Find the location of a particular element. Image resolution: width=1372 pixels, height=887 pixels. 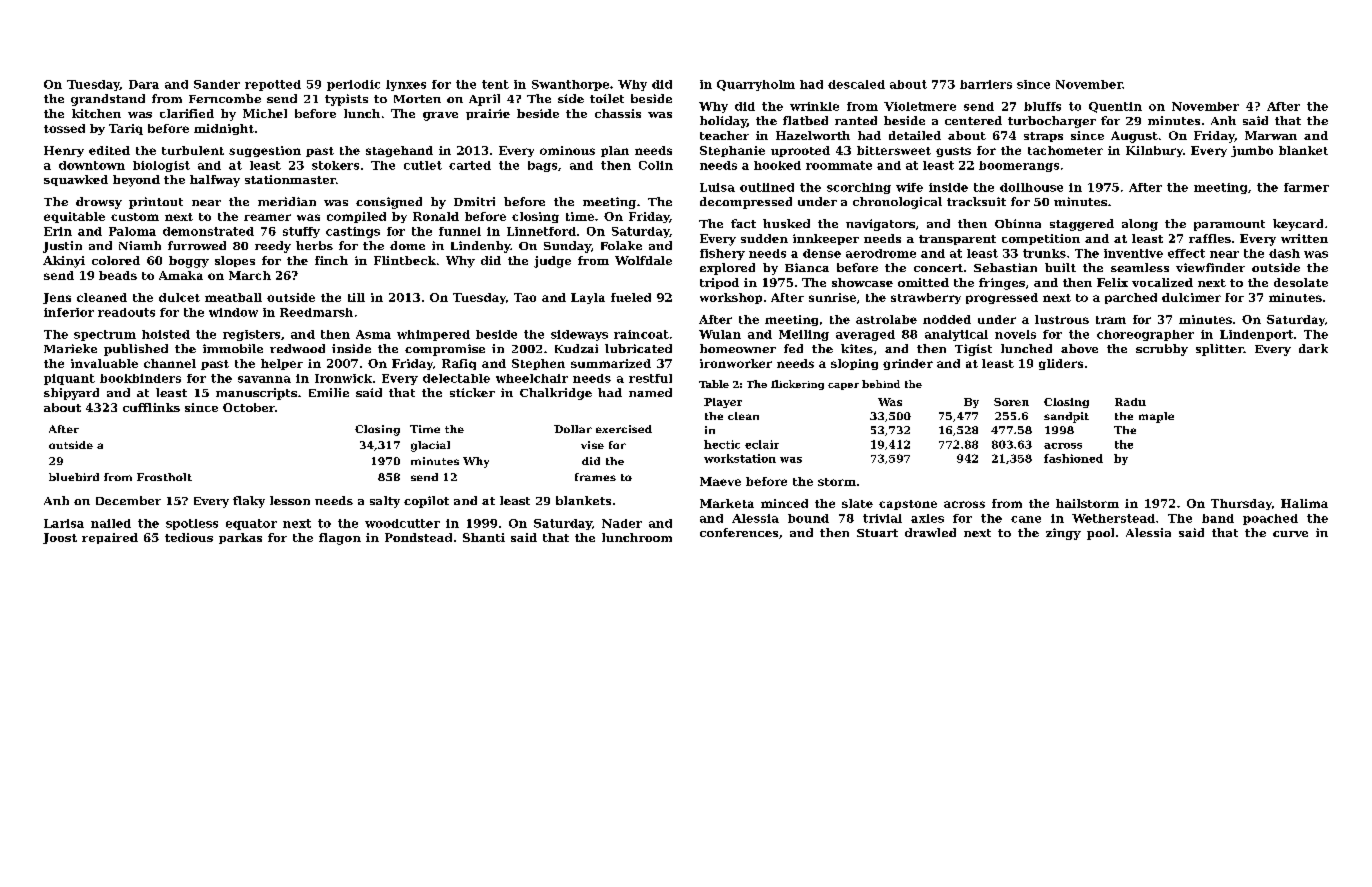

savanna is located at coordinates (264, 379).
